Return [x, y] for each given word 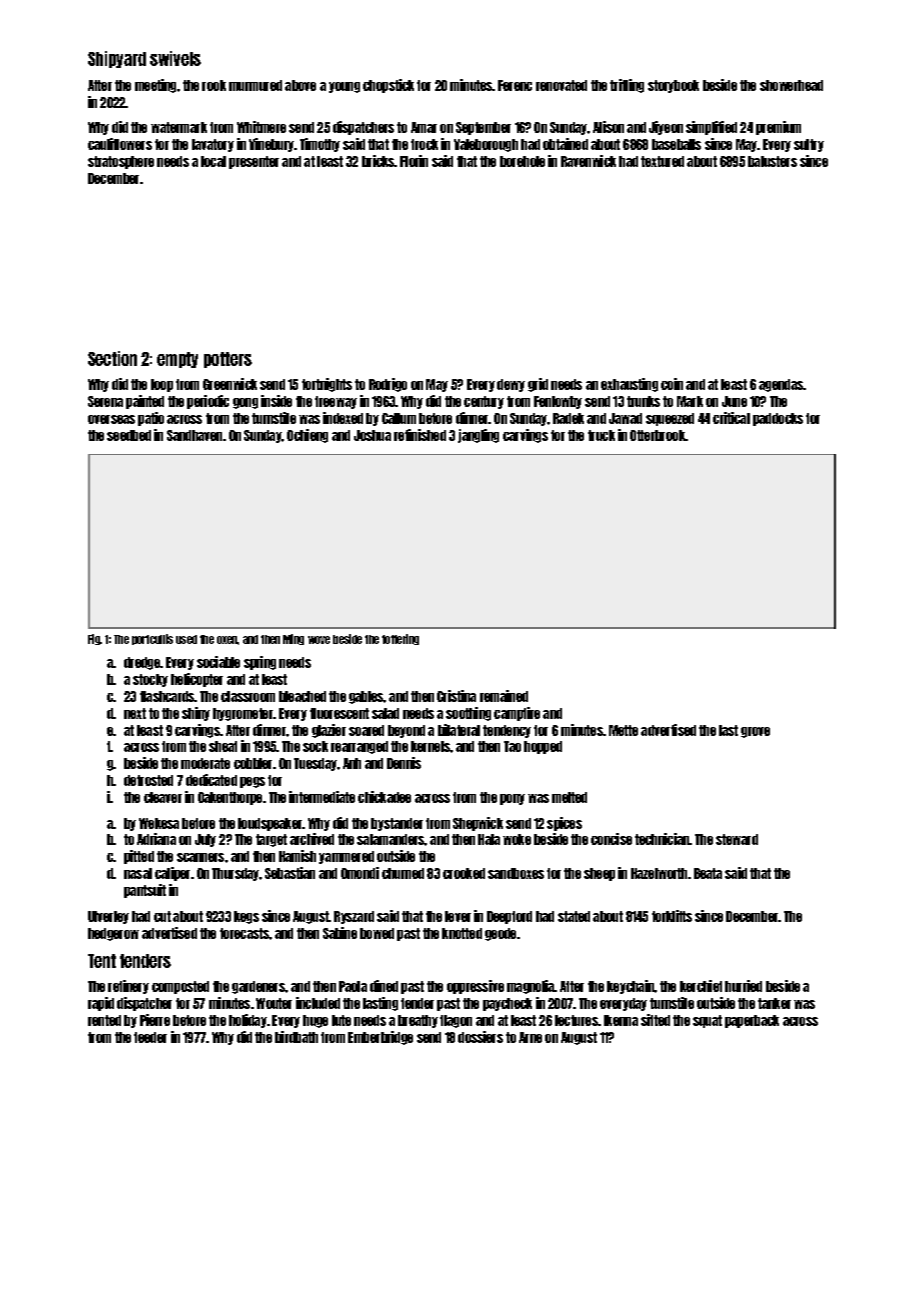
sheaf [223, 746]
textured [662, 161]
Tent [102, 961]
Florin [414, 161]
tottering [400, 639]
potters [228, 360]
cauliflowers [120, 144]
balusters [772, 161]
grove [755, 732]
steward [737, 839]
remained [504, 696]
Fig [94, 639]
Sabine [340, 933]
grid [538, 385]
